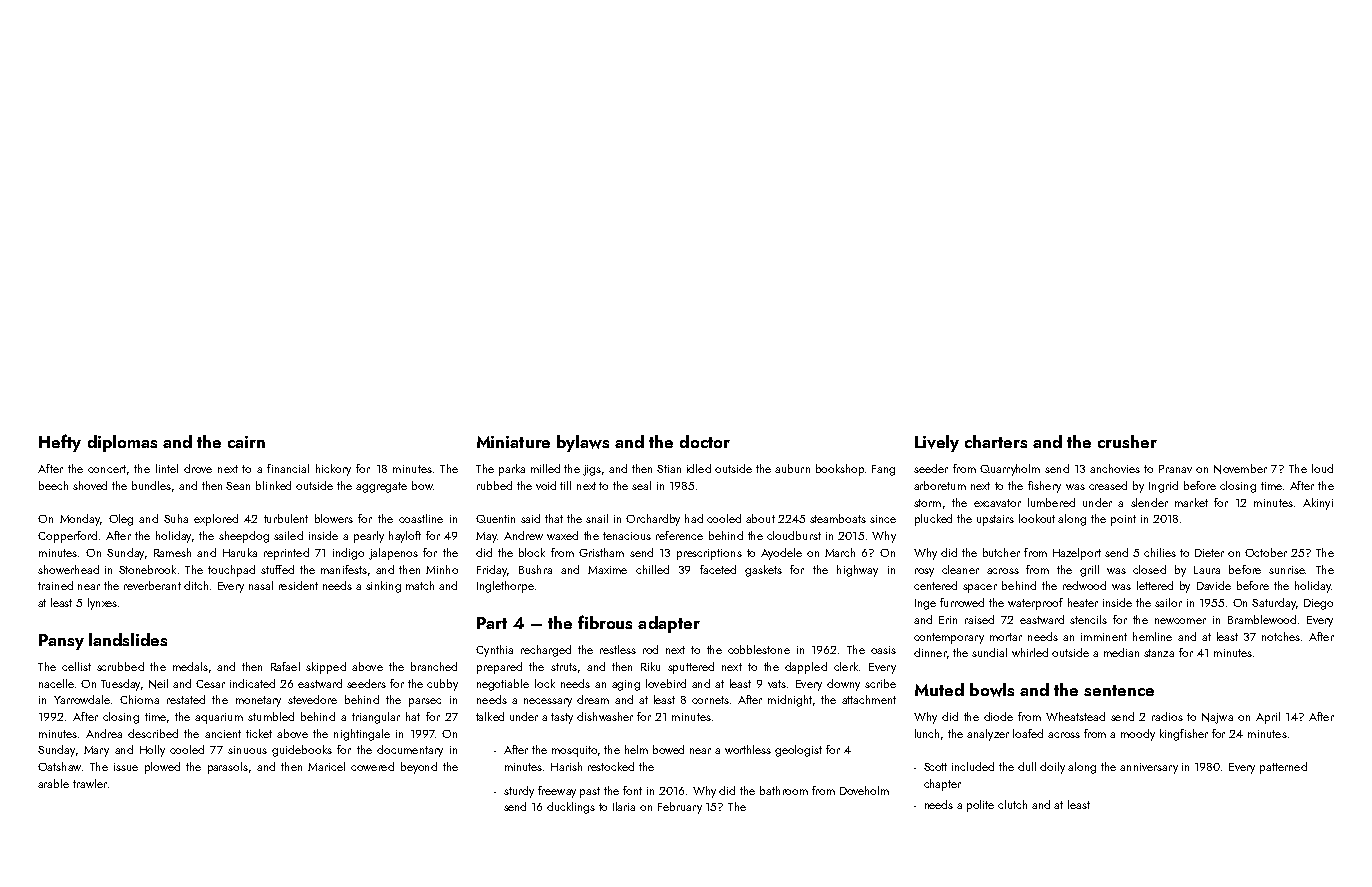  I want to click on Hazelport, so click(1077, 554).
